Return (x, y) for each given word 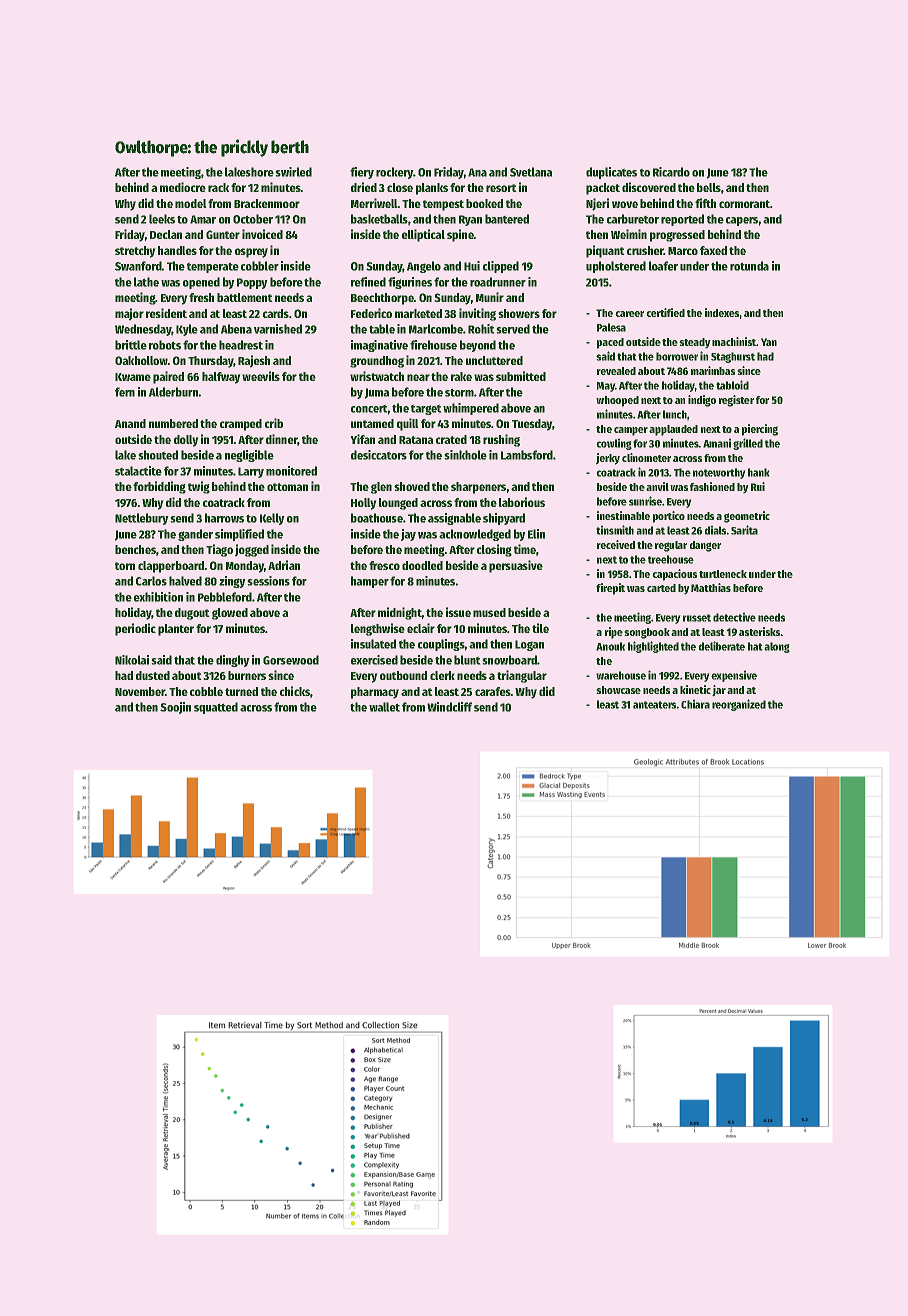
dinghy (232, 661)
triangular (522, 676)
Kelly (272, 519)
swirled (294, 172)
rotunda (749, 266)
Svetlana (531, 172)
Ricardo (671, 172)
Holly (363, 504)
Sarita (744, 530)
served (513, 329)
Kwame (133, 377)
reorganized (739, 705)
